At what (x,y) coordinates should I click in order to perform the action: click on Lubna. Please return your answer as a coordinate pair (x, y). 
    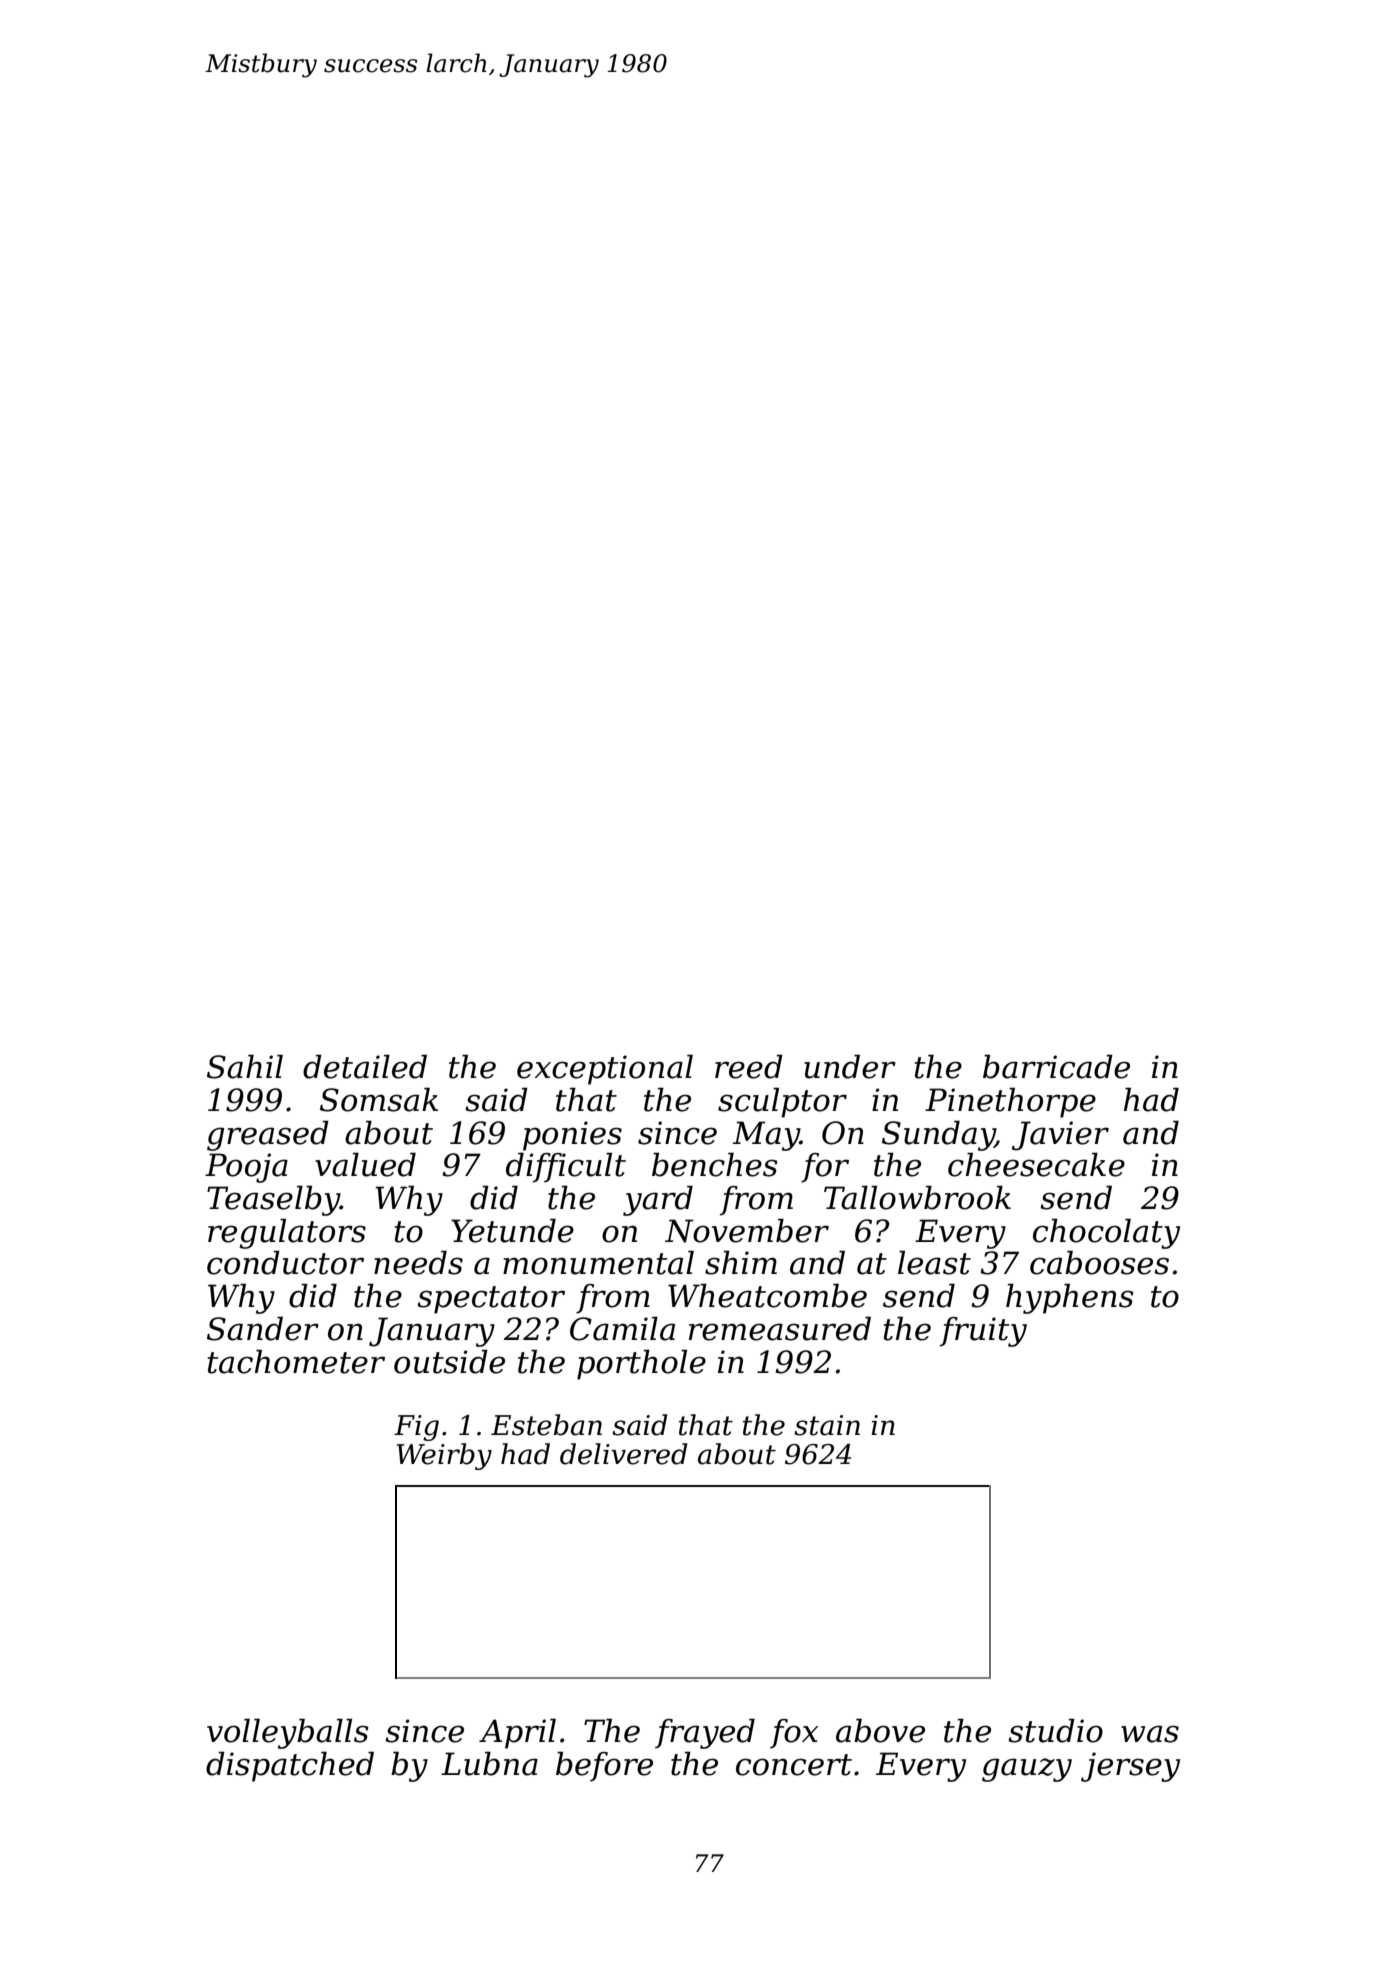
    Looking at the image, I should click on (489, 1763).
